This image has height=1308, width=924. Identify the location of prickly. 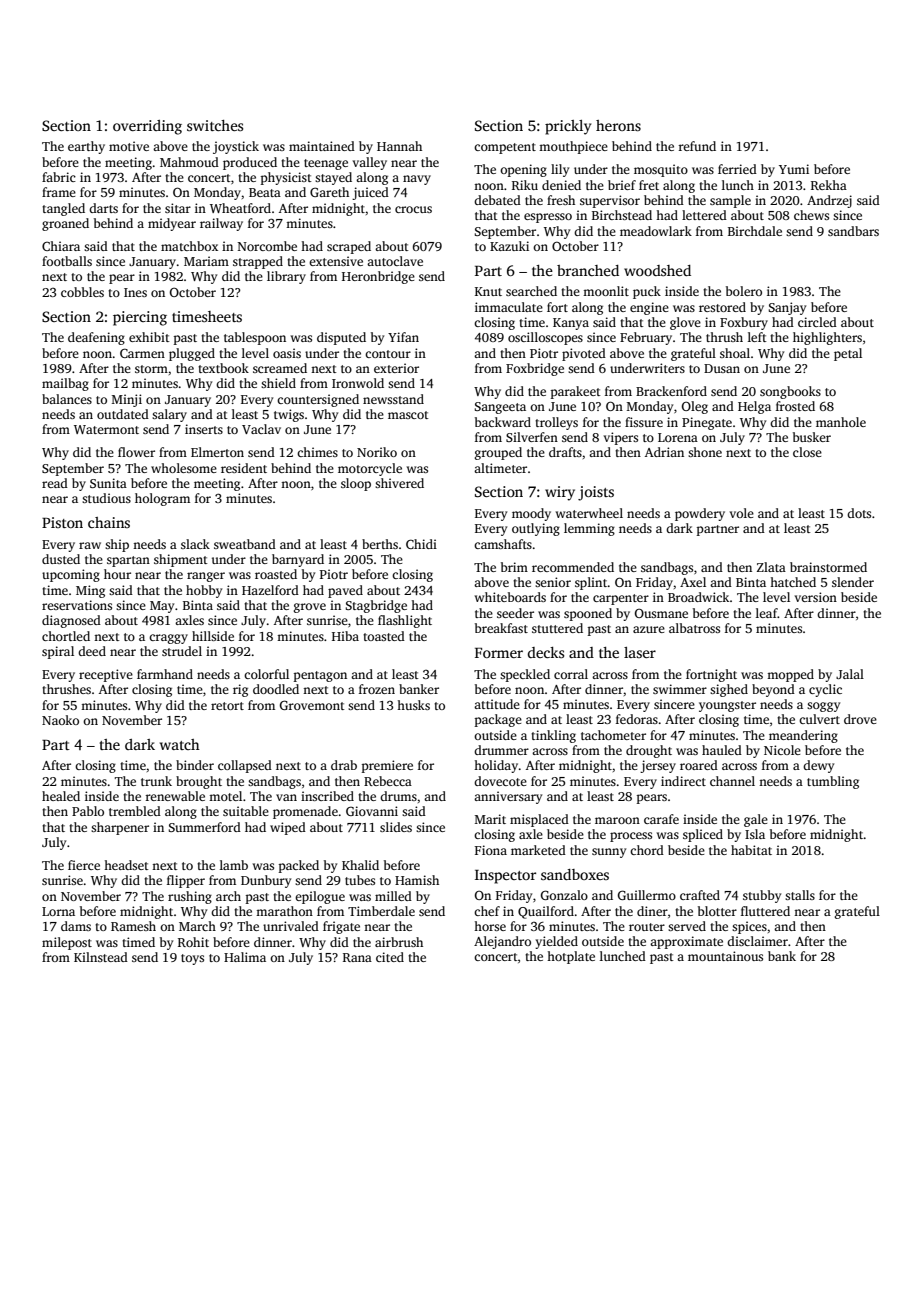
(568, 127).
